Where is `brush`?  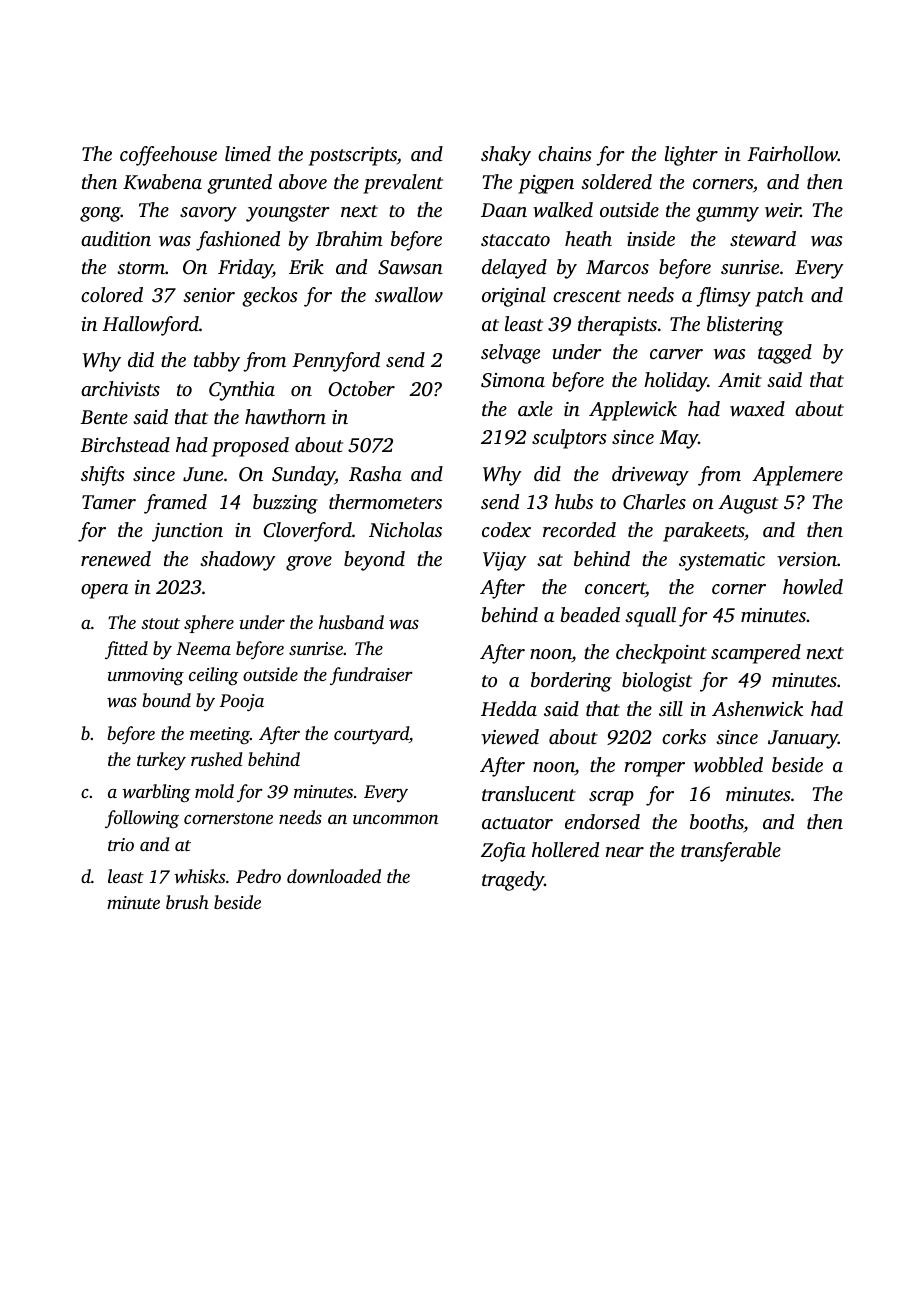
brush is located at coordinates (187, 902).
